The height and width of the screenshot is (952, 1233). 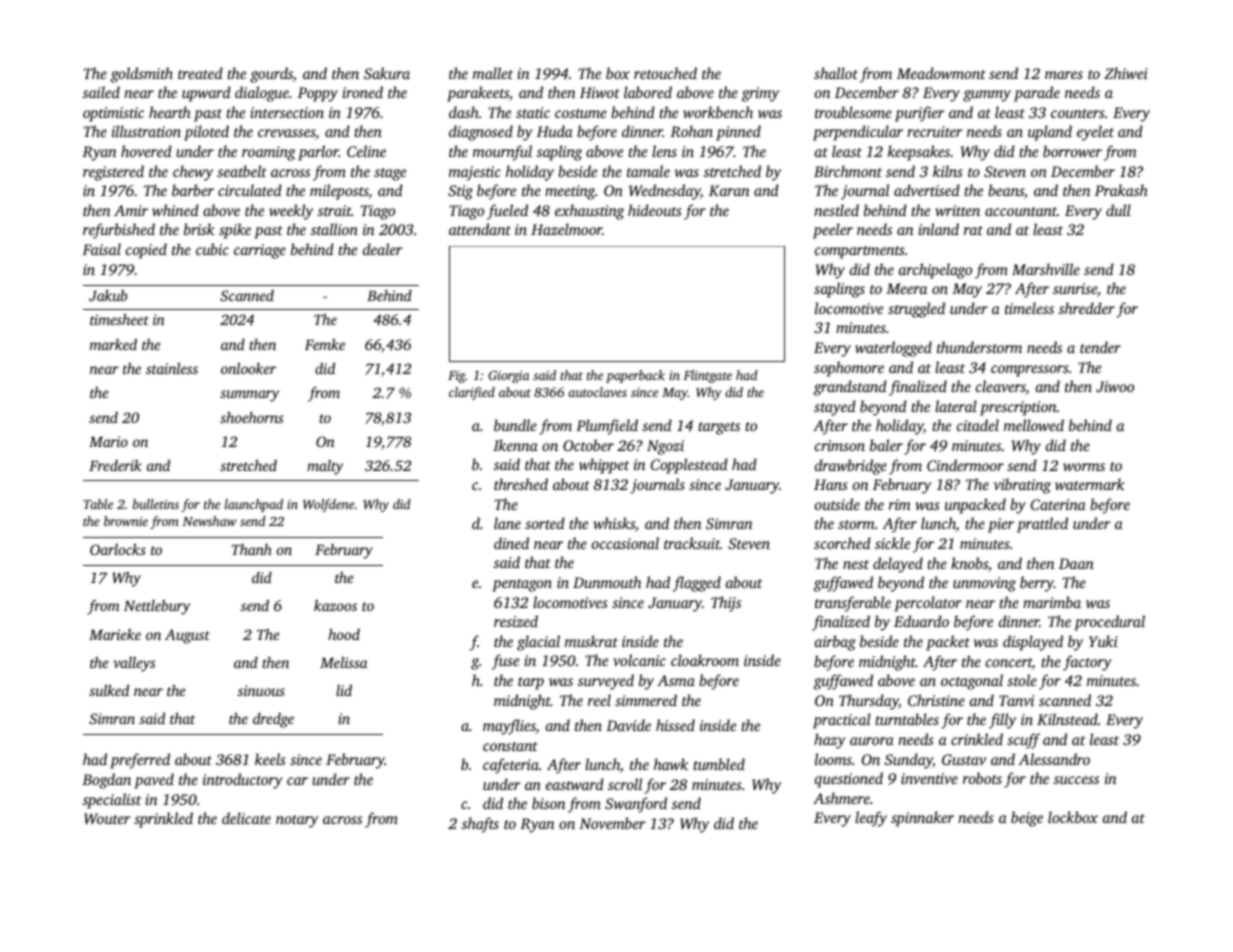 What do you see at coordinates (457, 376) in the screenshot?
I see `Fig` at bounding box center [457, 376].
